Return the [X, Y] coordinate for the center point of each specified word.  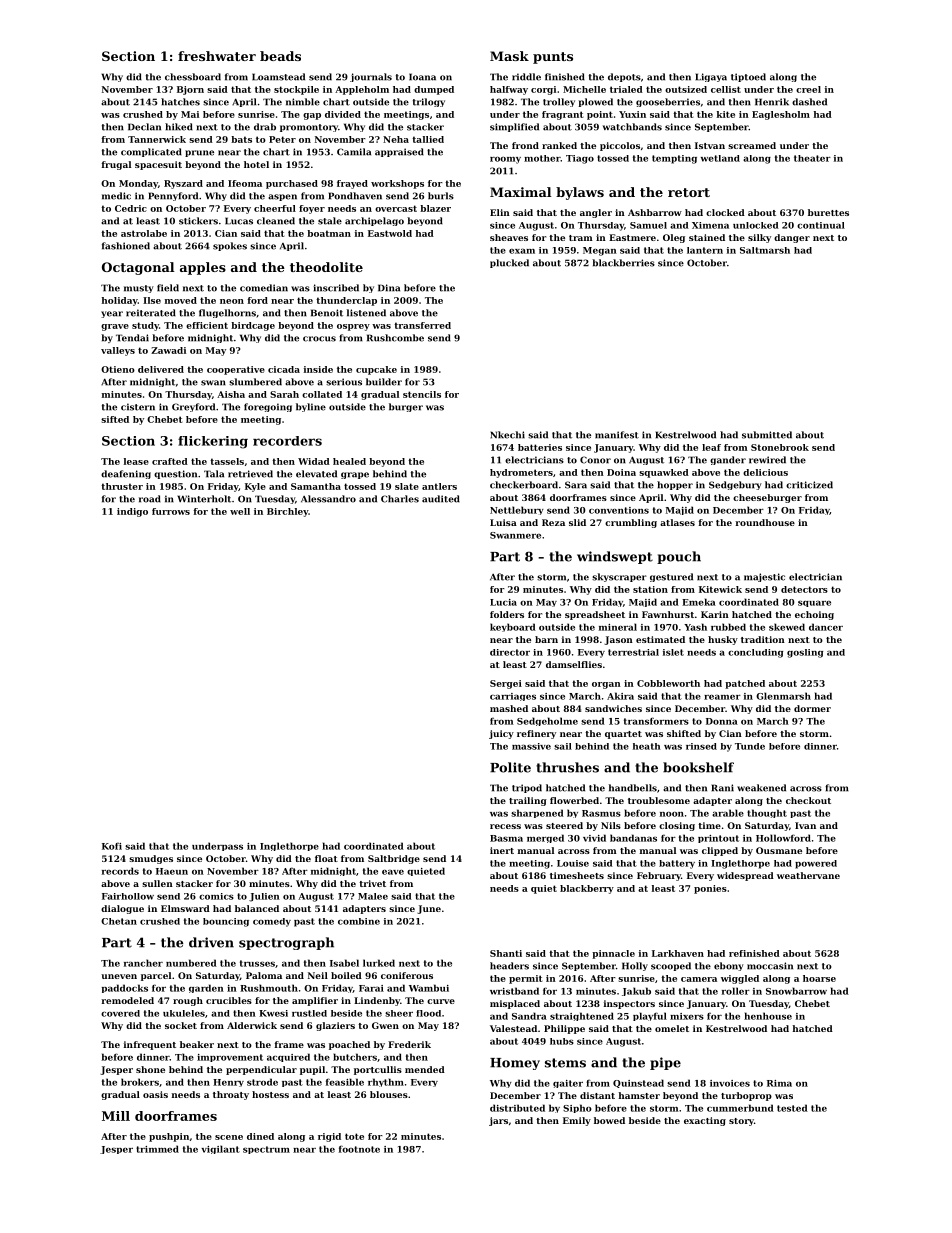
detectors [804, 589]
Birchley [287, 512]
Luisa [503, 522]
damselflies [574, 664]
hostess [270, 1094]
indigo [132, 512]
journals [371, 77]
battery [677, 864]
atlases [677, 522]
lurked [379, 963]
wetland [720, 158]
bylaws [580, 193]
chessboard [193, 77]
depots [624, 77]
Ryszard [183, 184]
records [120, 871]
